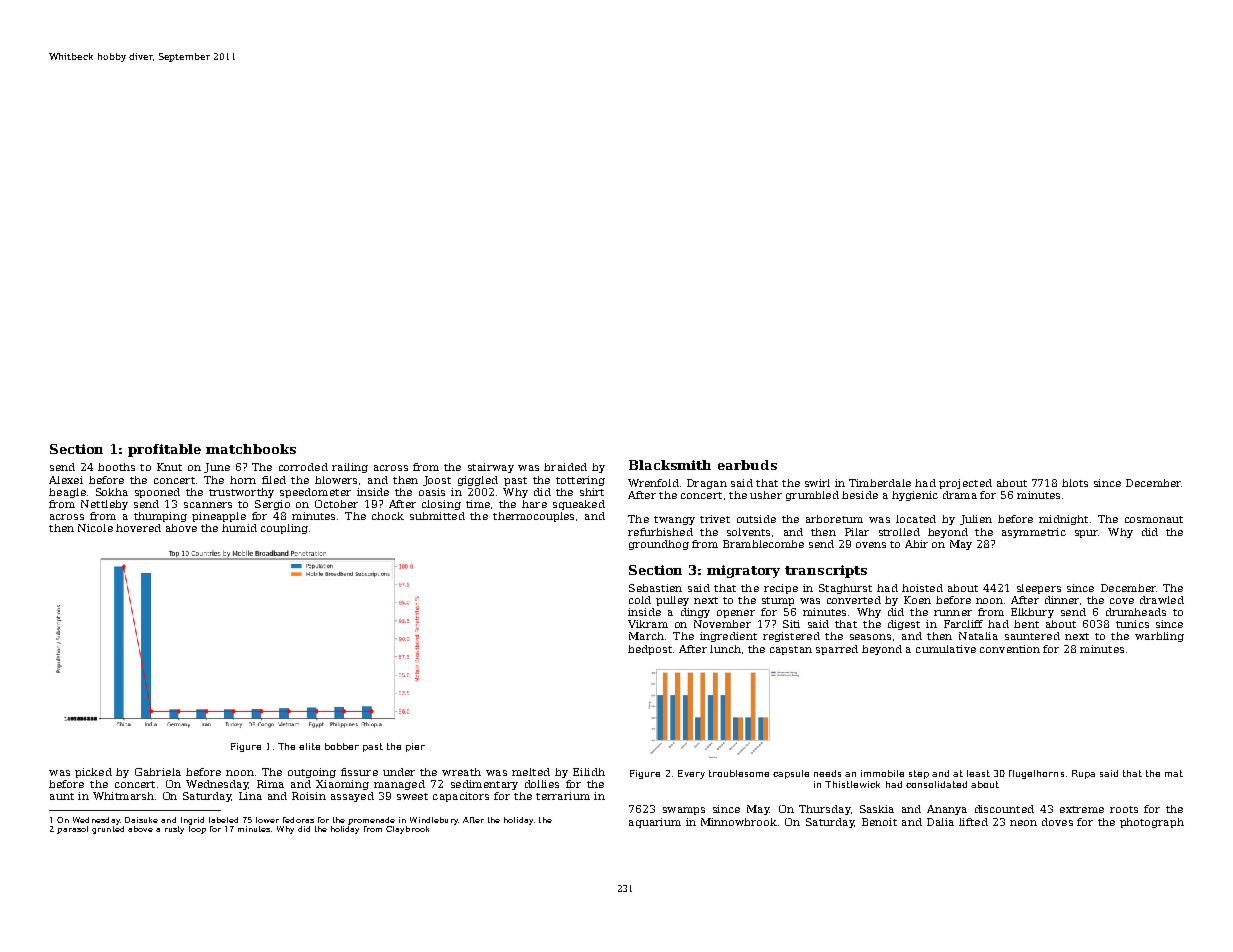  I want to click on cosmonaut, so click(1154, 519).
